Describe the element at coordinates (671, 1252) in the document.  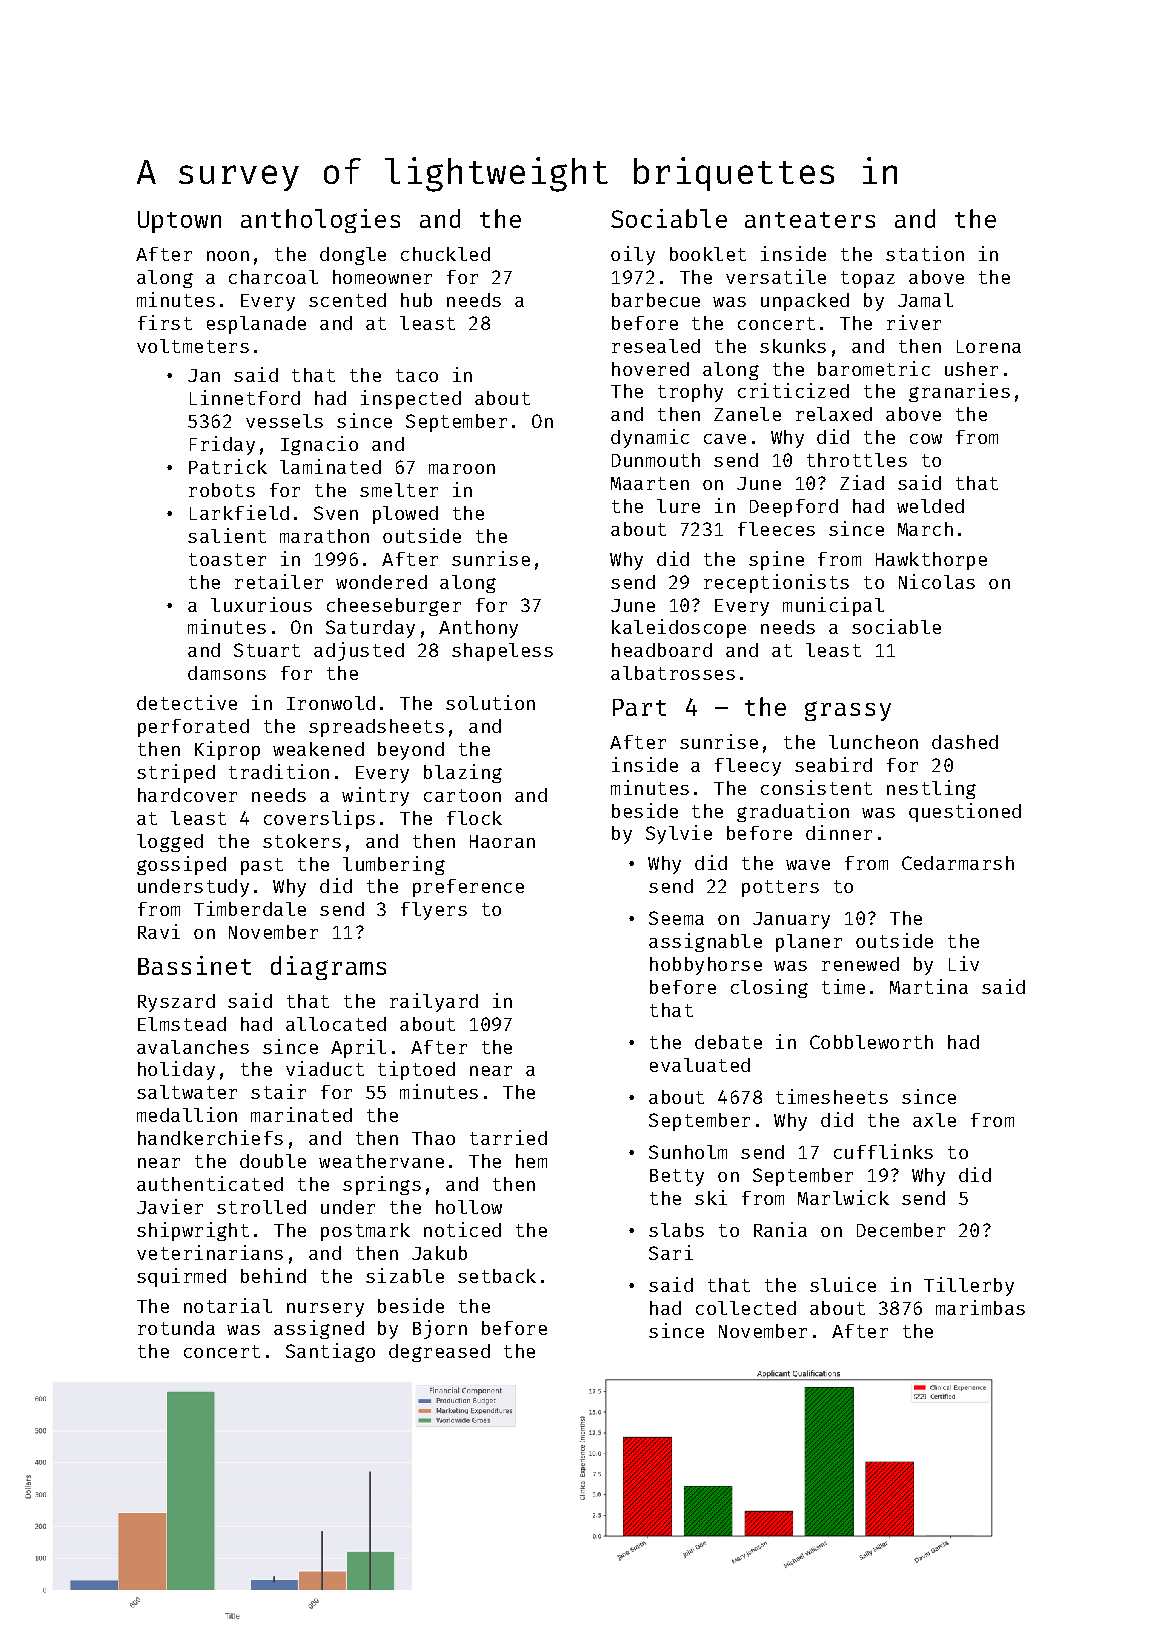
I see `Sari` at that location.
